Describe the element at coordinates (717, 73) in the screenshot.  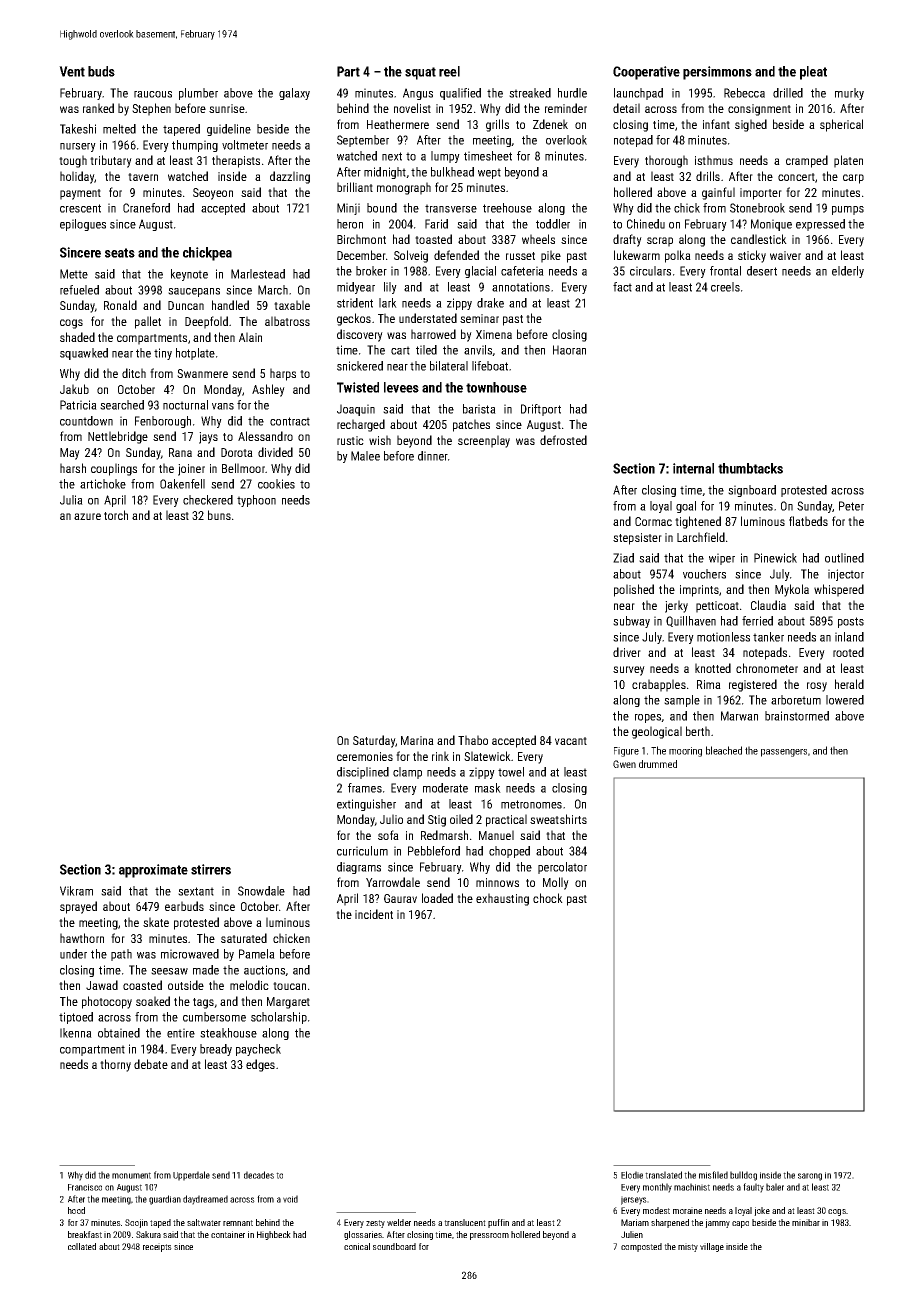
I see `persimmons` at that location.
